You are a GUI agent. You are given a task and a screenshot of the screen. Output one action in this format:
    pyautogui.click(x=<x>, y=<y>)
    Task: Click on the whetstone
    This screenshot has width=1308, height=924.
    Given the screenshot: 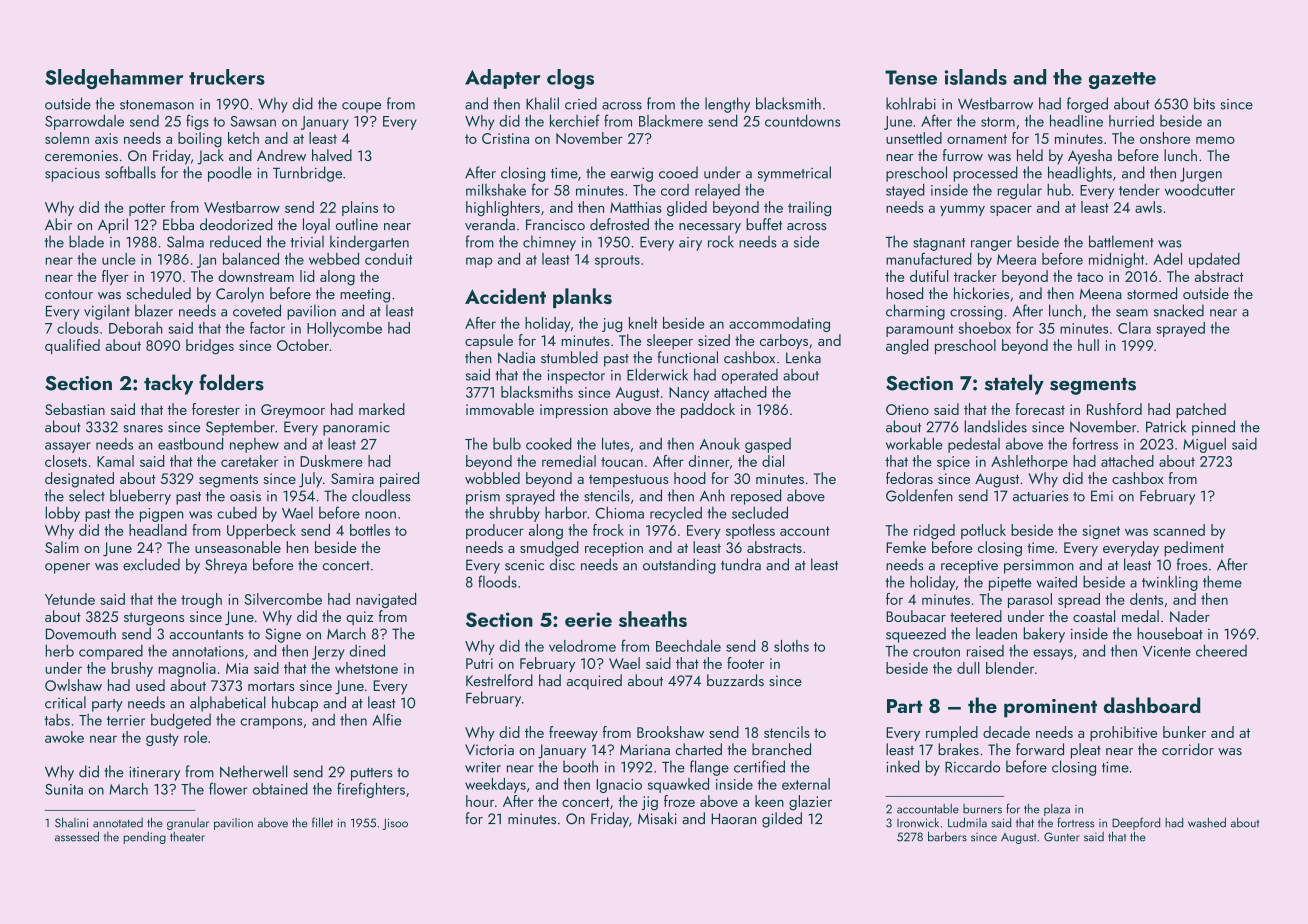 What is the action you would take?
    pyautogui.click(x=366, y=668)
